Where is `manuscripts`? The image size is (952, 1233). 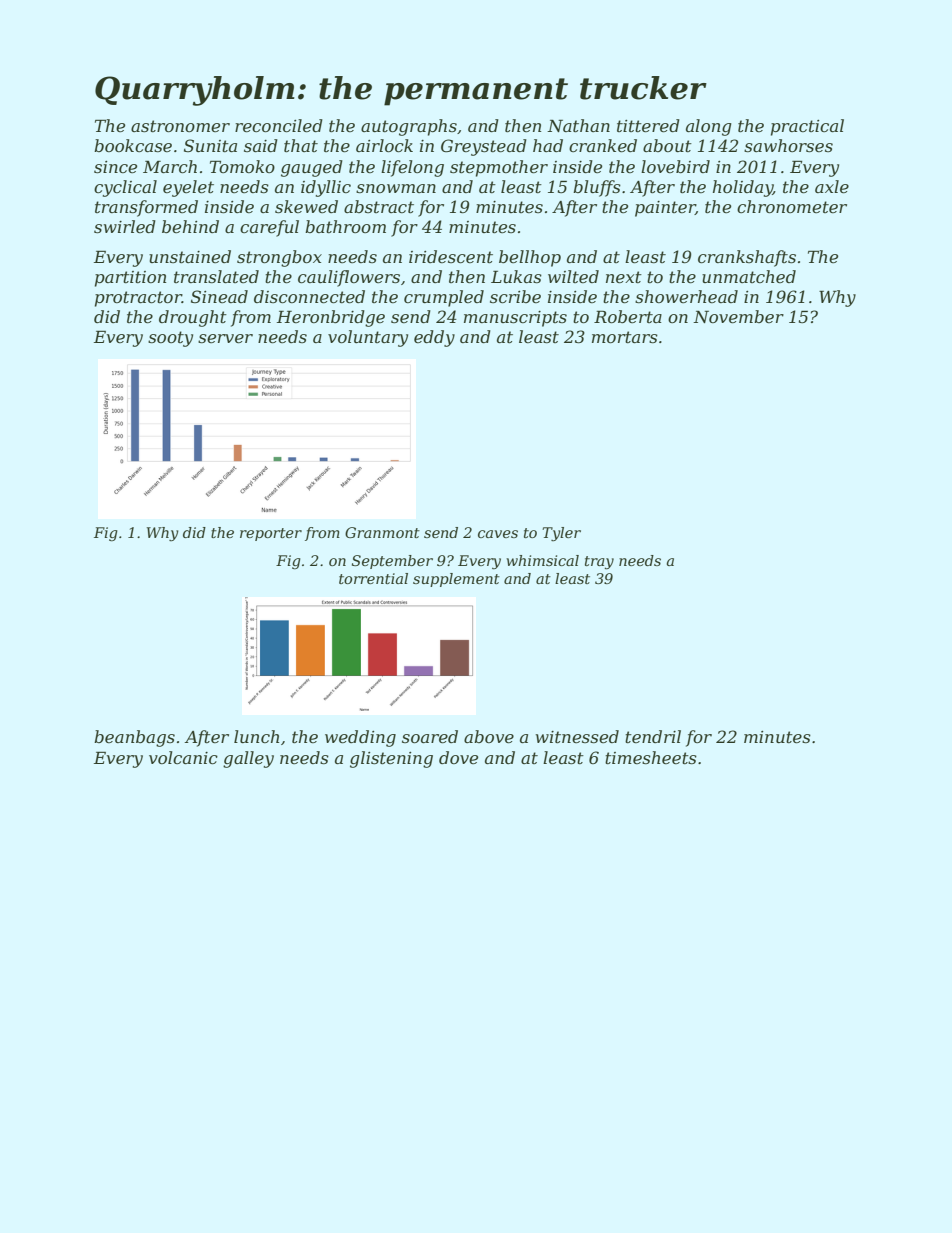
manuscripts is located at coordinates (515, 319).
